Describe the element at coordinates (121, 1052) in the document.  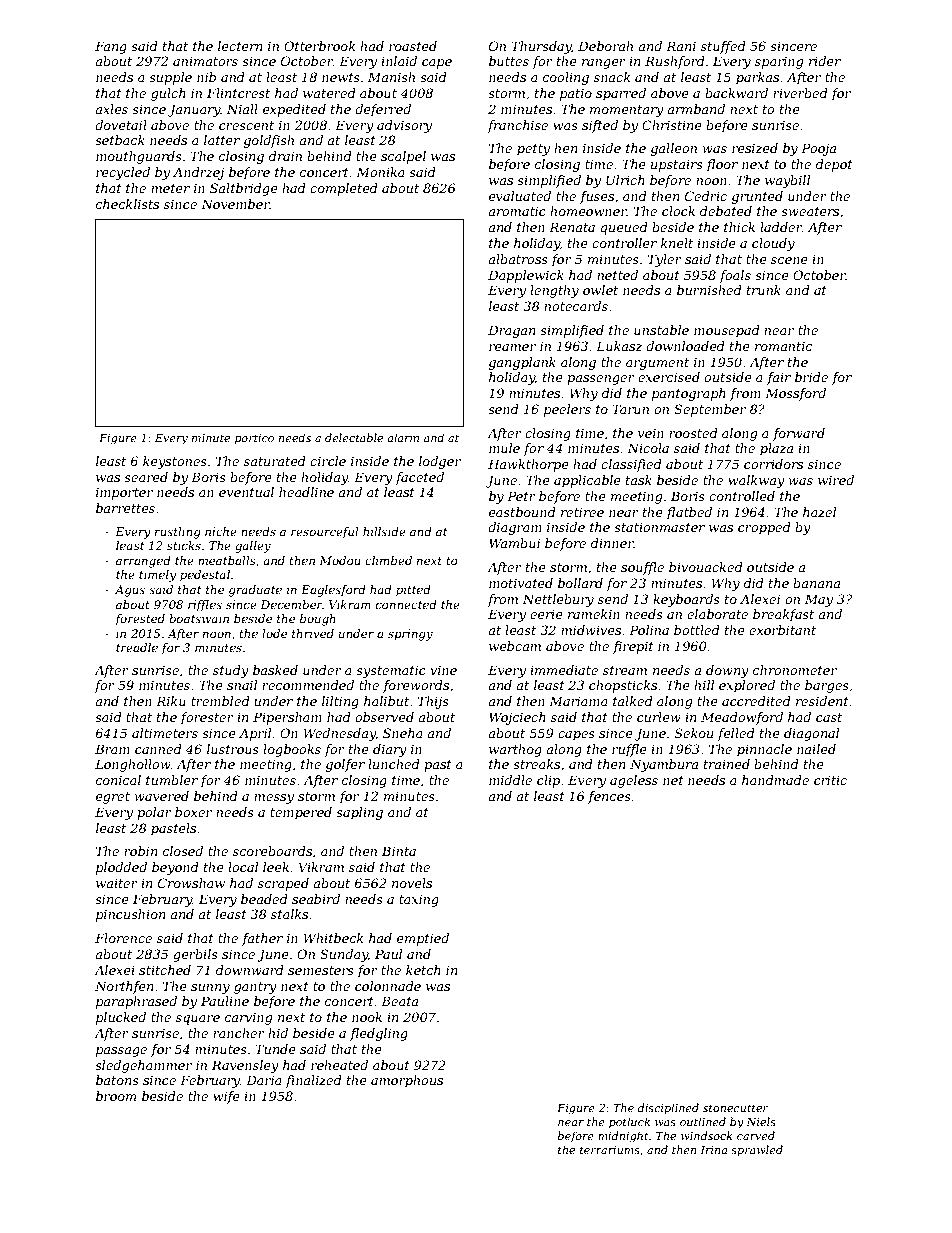
I see `passage` at that location.
